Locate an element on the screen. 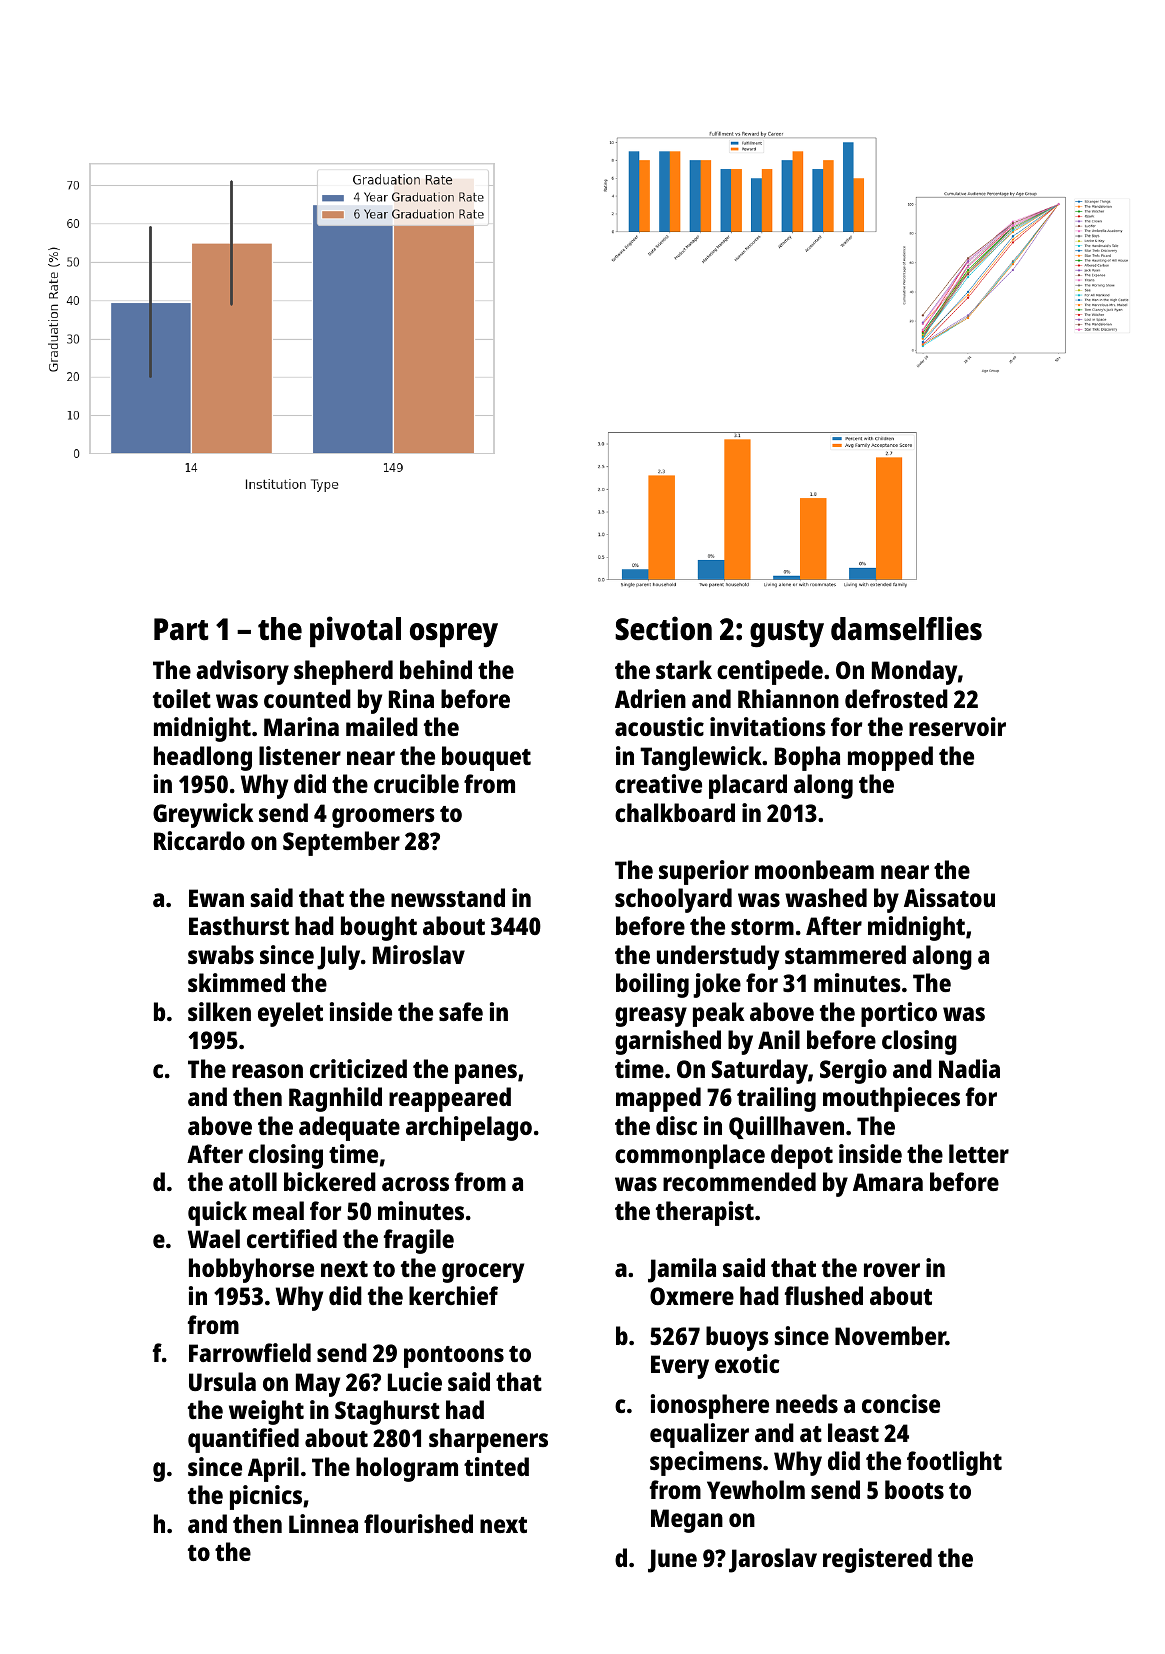 The image size is (1165, 1654). atoll is located at coordinates (253, 1181).
